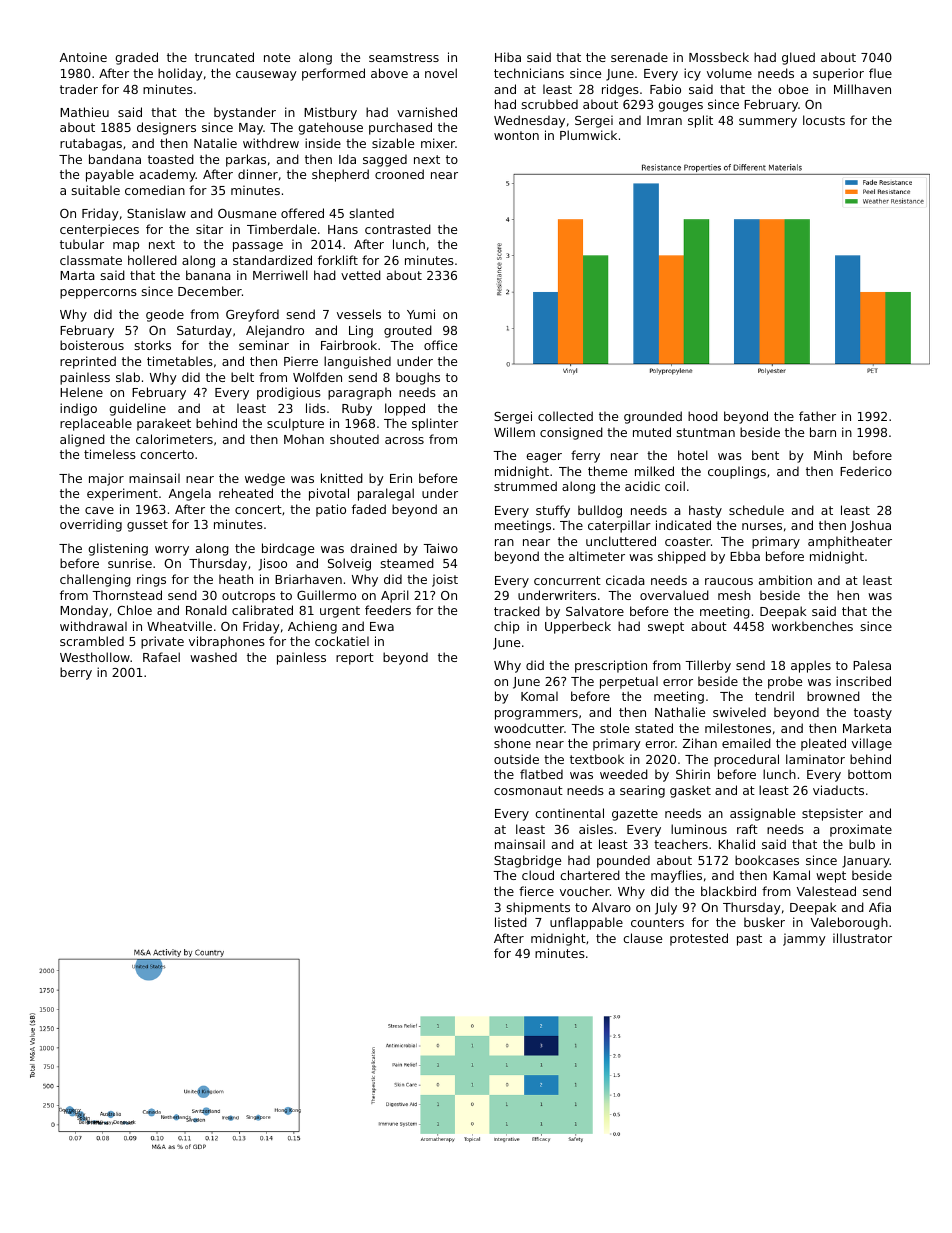 The width and height of the image is (952, 1233). What do you see at coordinates (137, 409) in the image?
I see `guideline` at bounding box center [137, 409].
